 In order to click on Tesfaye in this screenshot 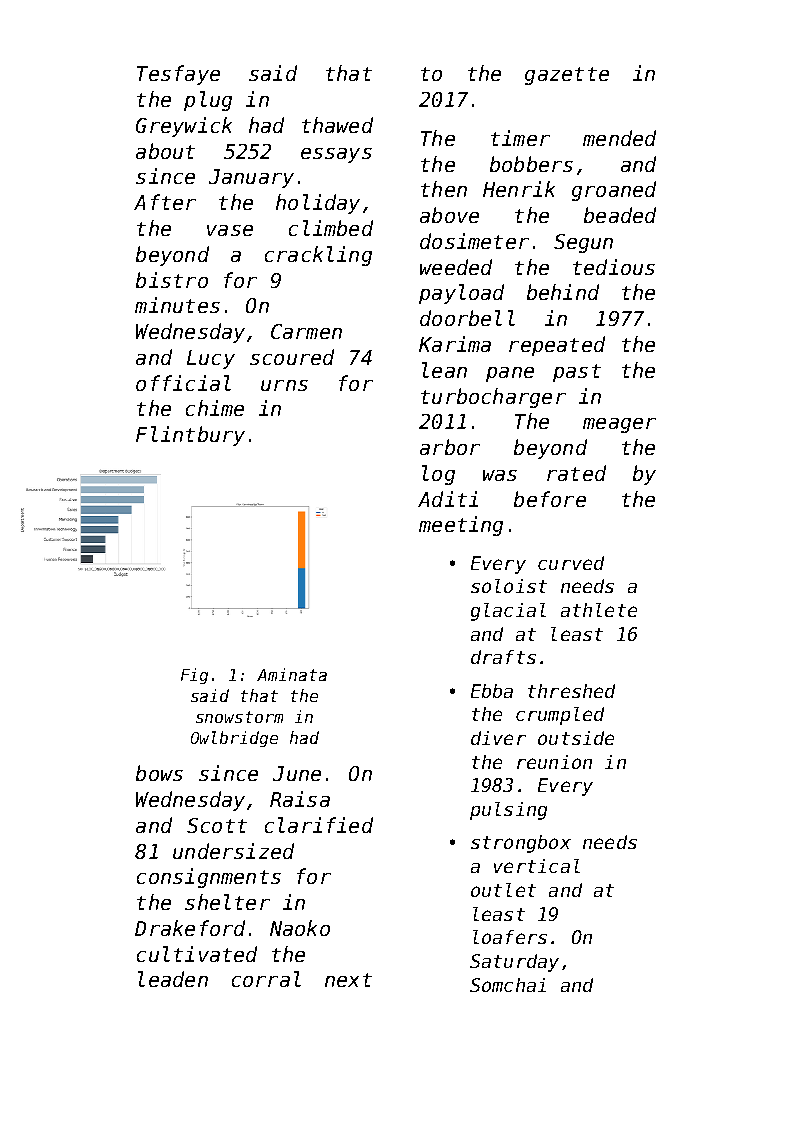, I will do `click(178, 75)`.
